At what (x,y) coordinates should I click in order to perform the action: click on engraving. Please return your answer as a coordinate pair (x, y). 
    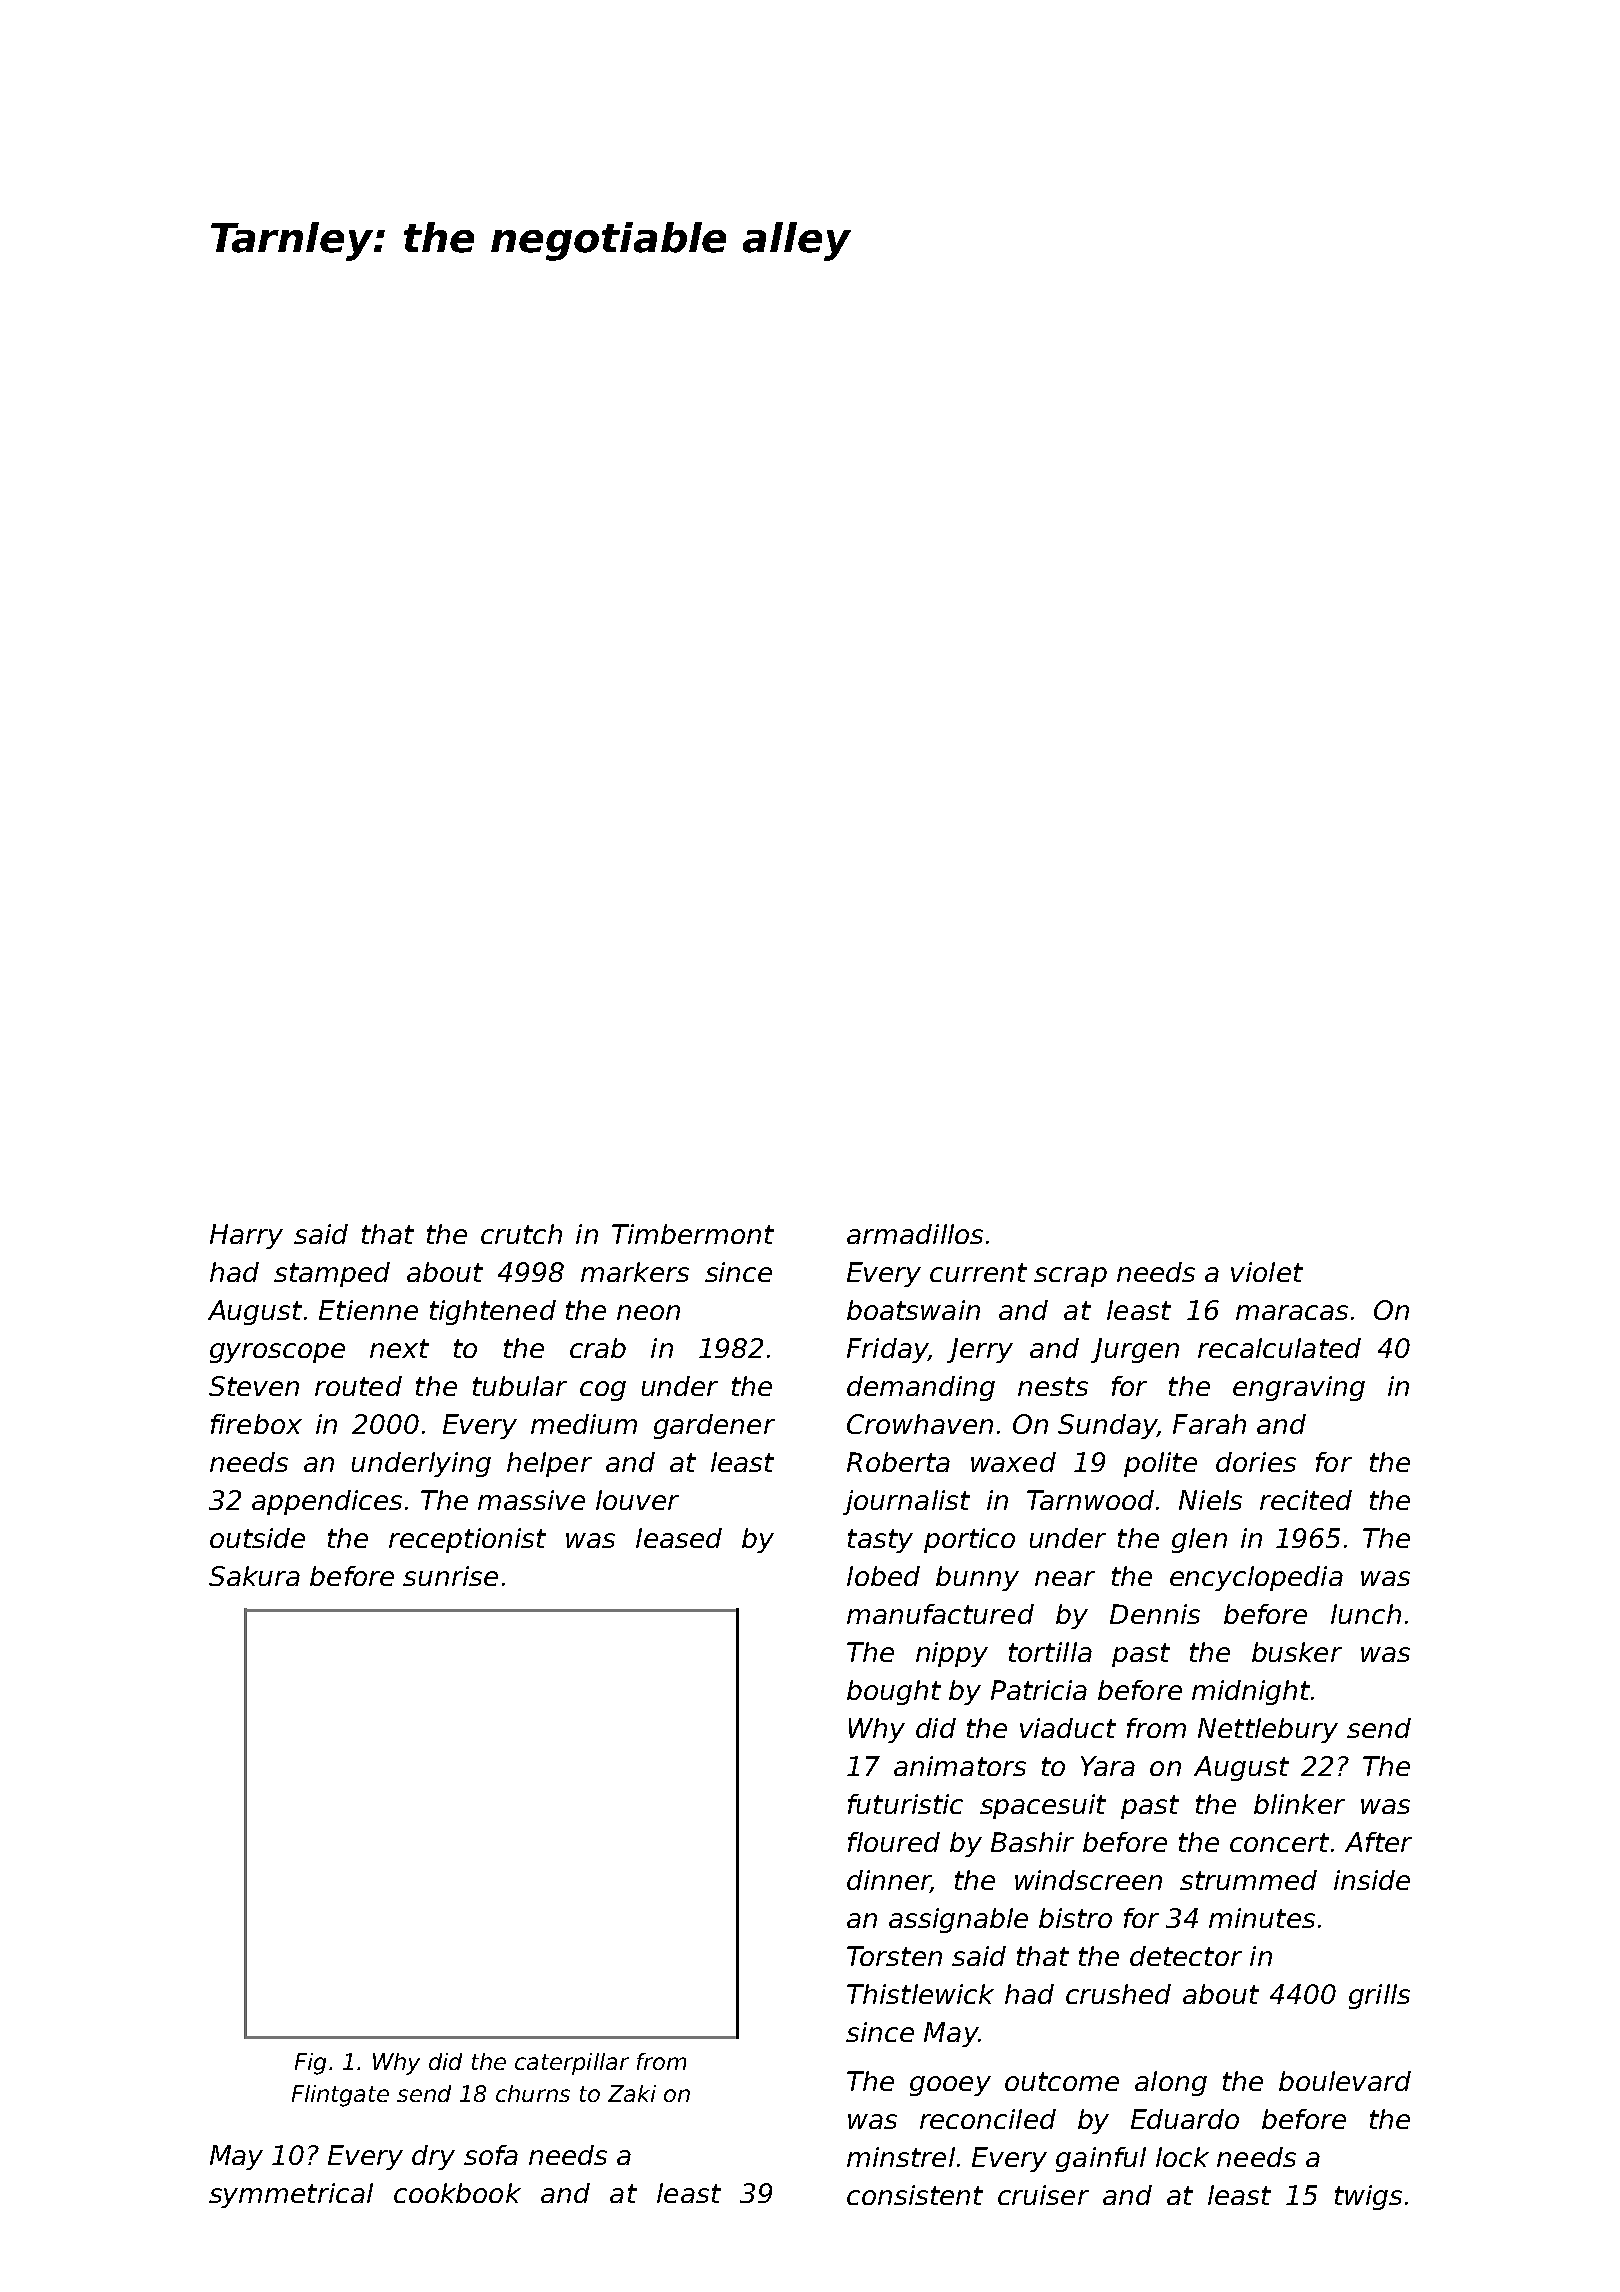
    Looking at the image, I should click on (1299, 1388).
